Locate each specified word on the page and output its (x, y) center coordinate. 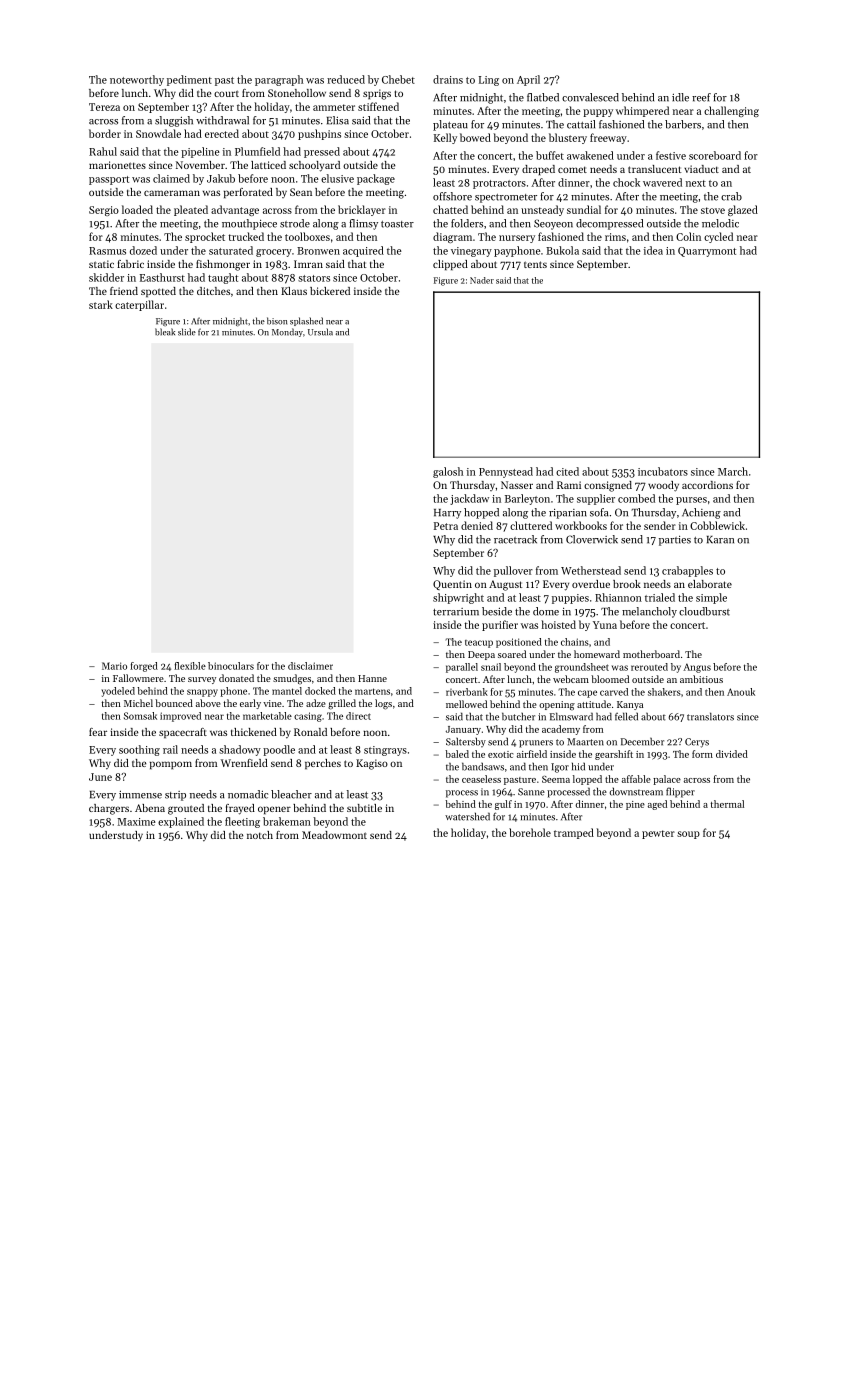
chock (626, 182)
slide (187, 332)
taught (223, 278)
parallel (462, 668)
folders (467, 223)
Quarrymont (707, 252)
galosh (448, 472)
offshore (452, 196)
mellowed (466, 704)
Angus (697, 668)
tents (535, 264)
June (100, 777)
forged (144, 667)
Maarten (585, 742)
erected (222, 133)
